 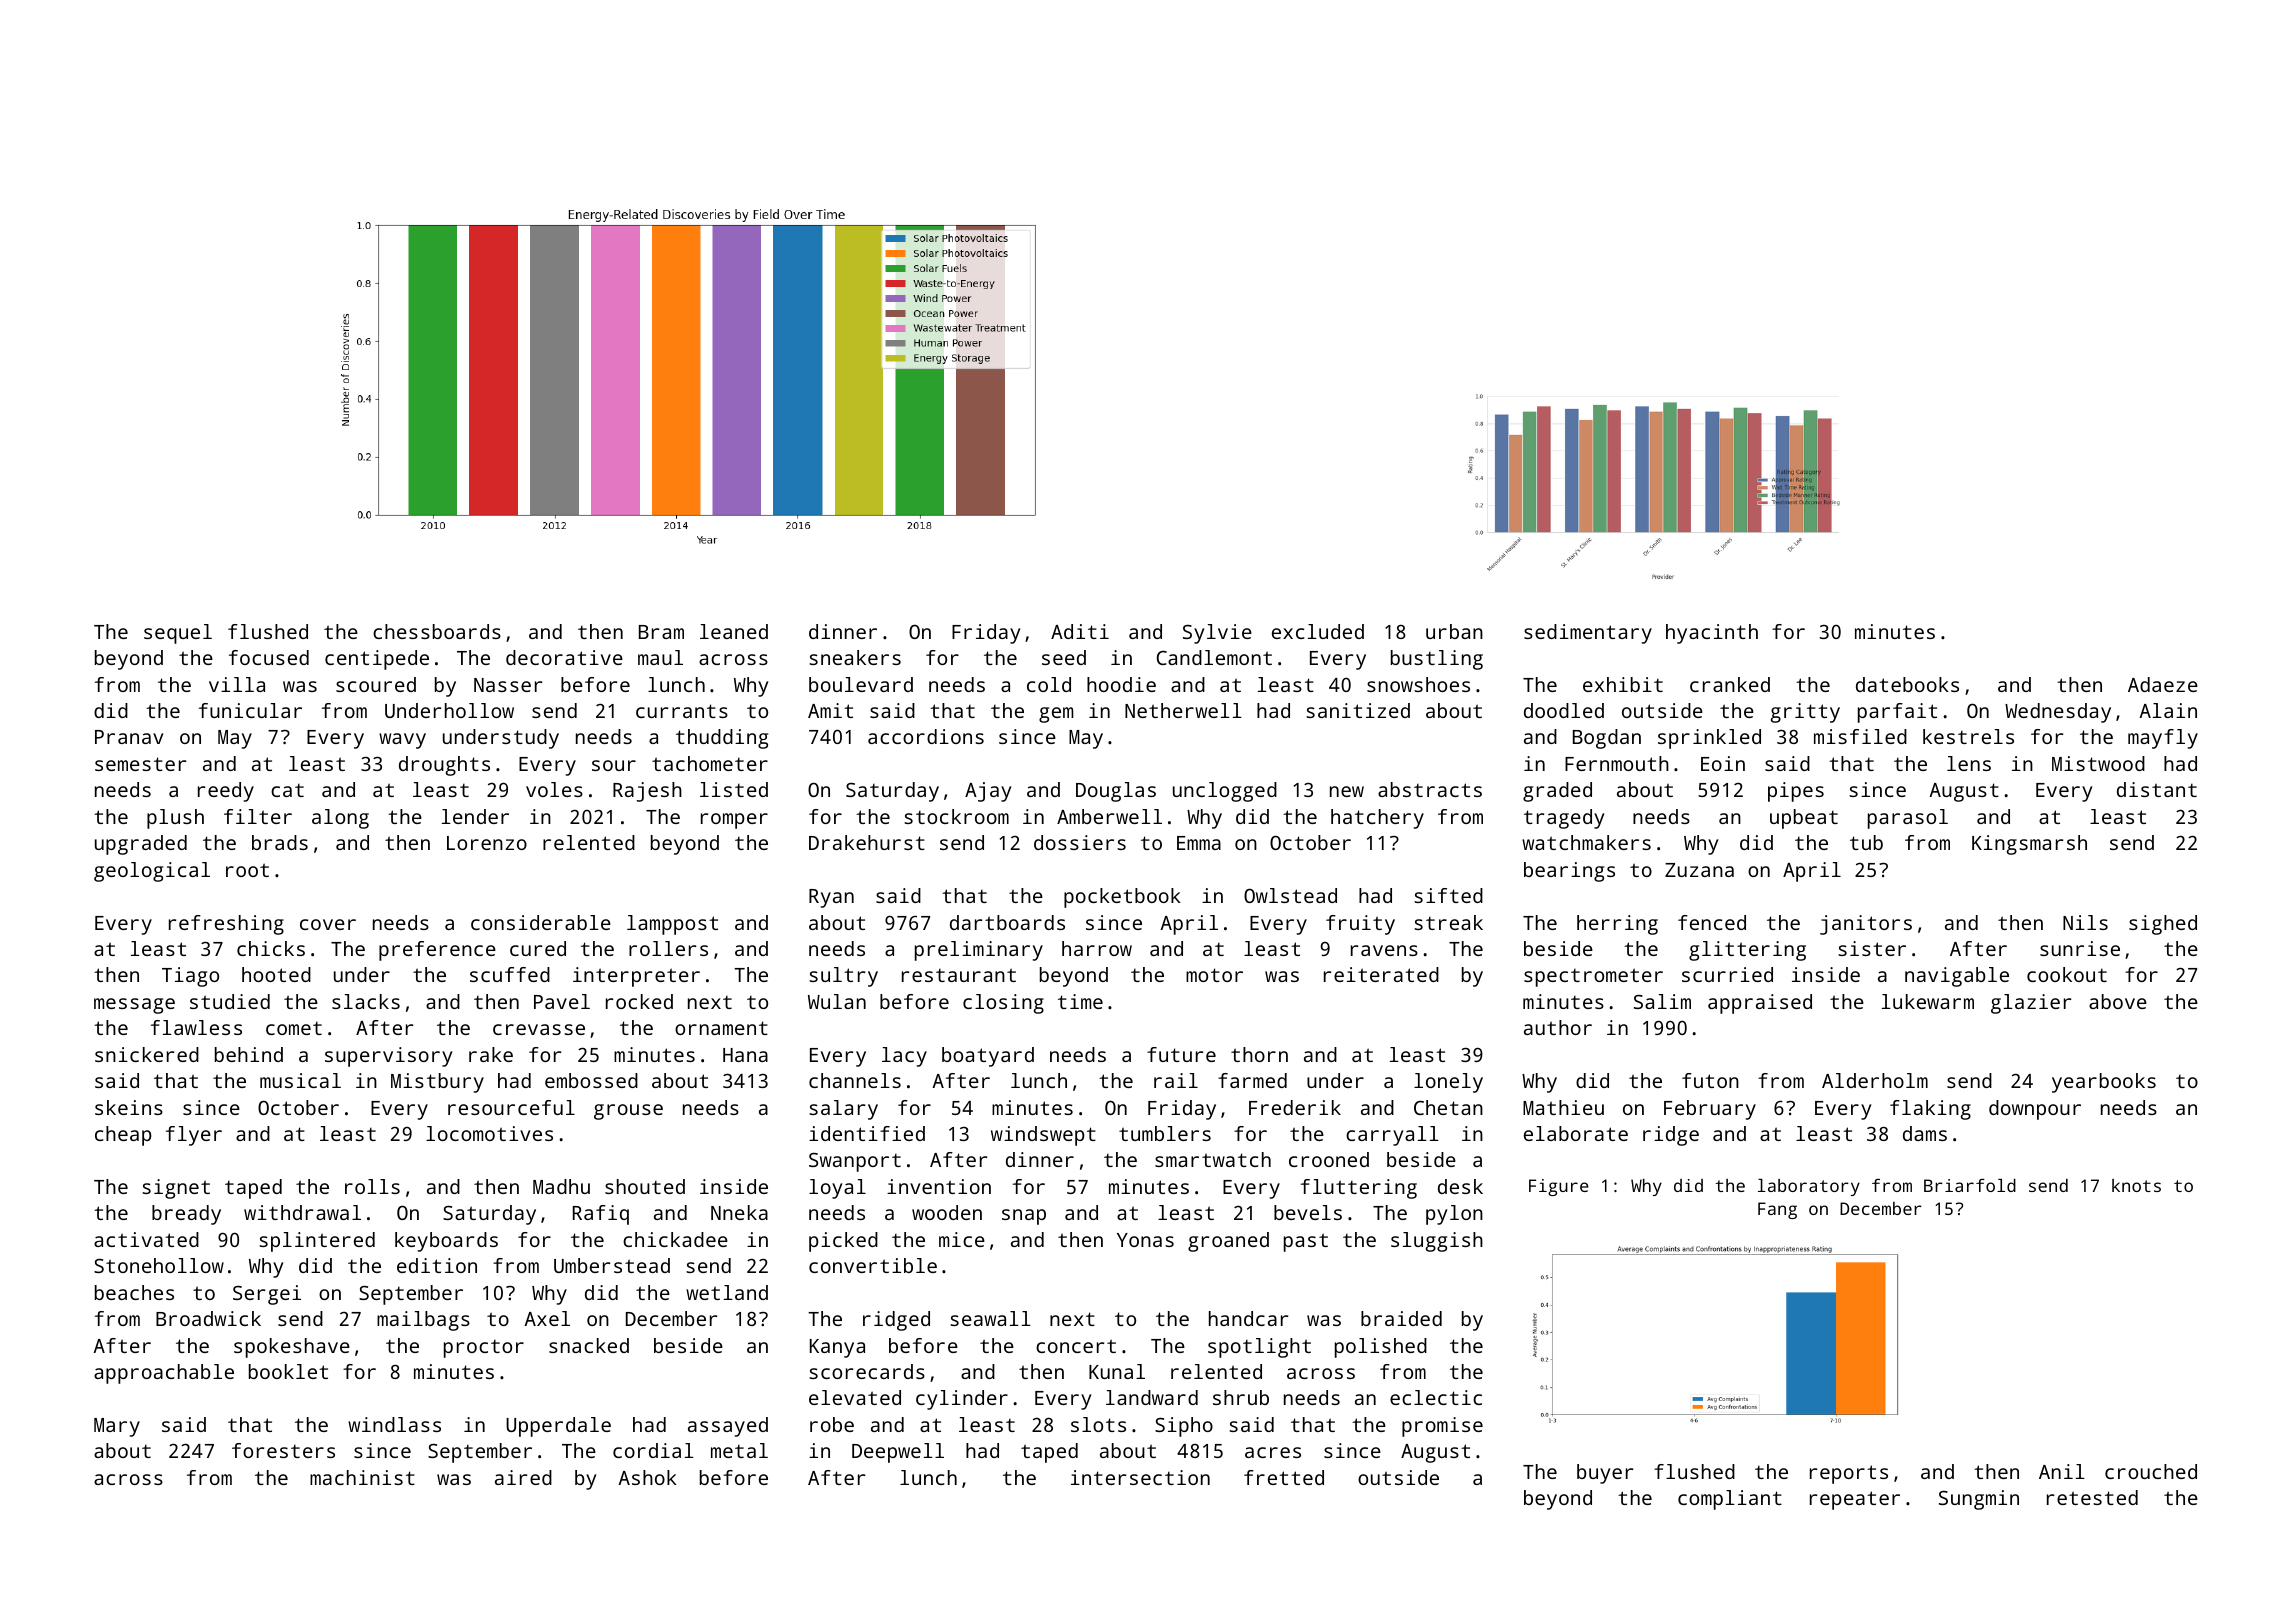 What do you see at coordinates (832, 1424) in the screenshot?
I see `robe` at bounding box center [832, 1424].
